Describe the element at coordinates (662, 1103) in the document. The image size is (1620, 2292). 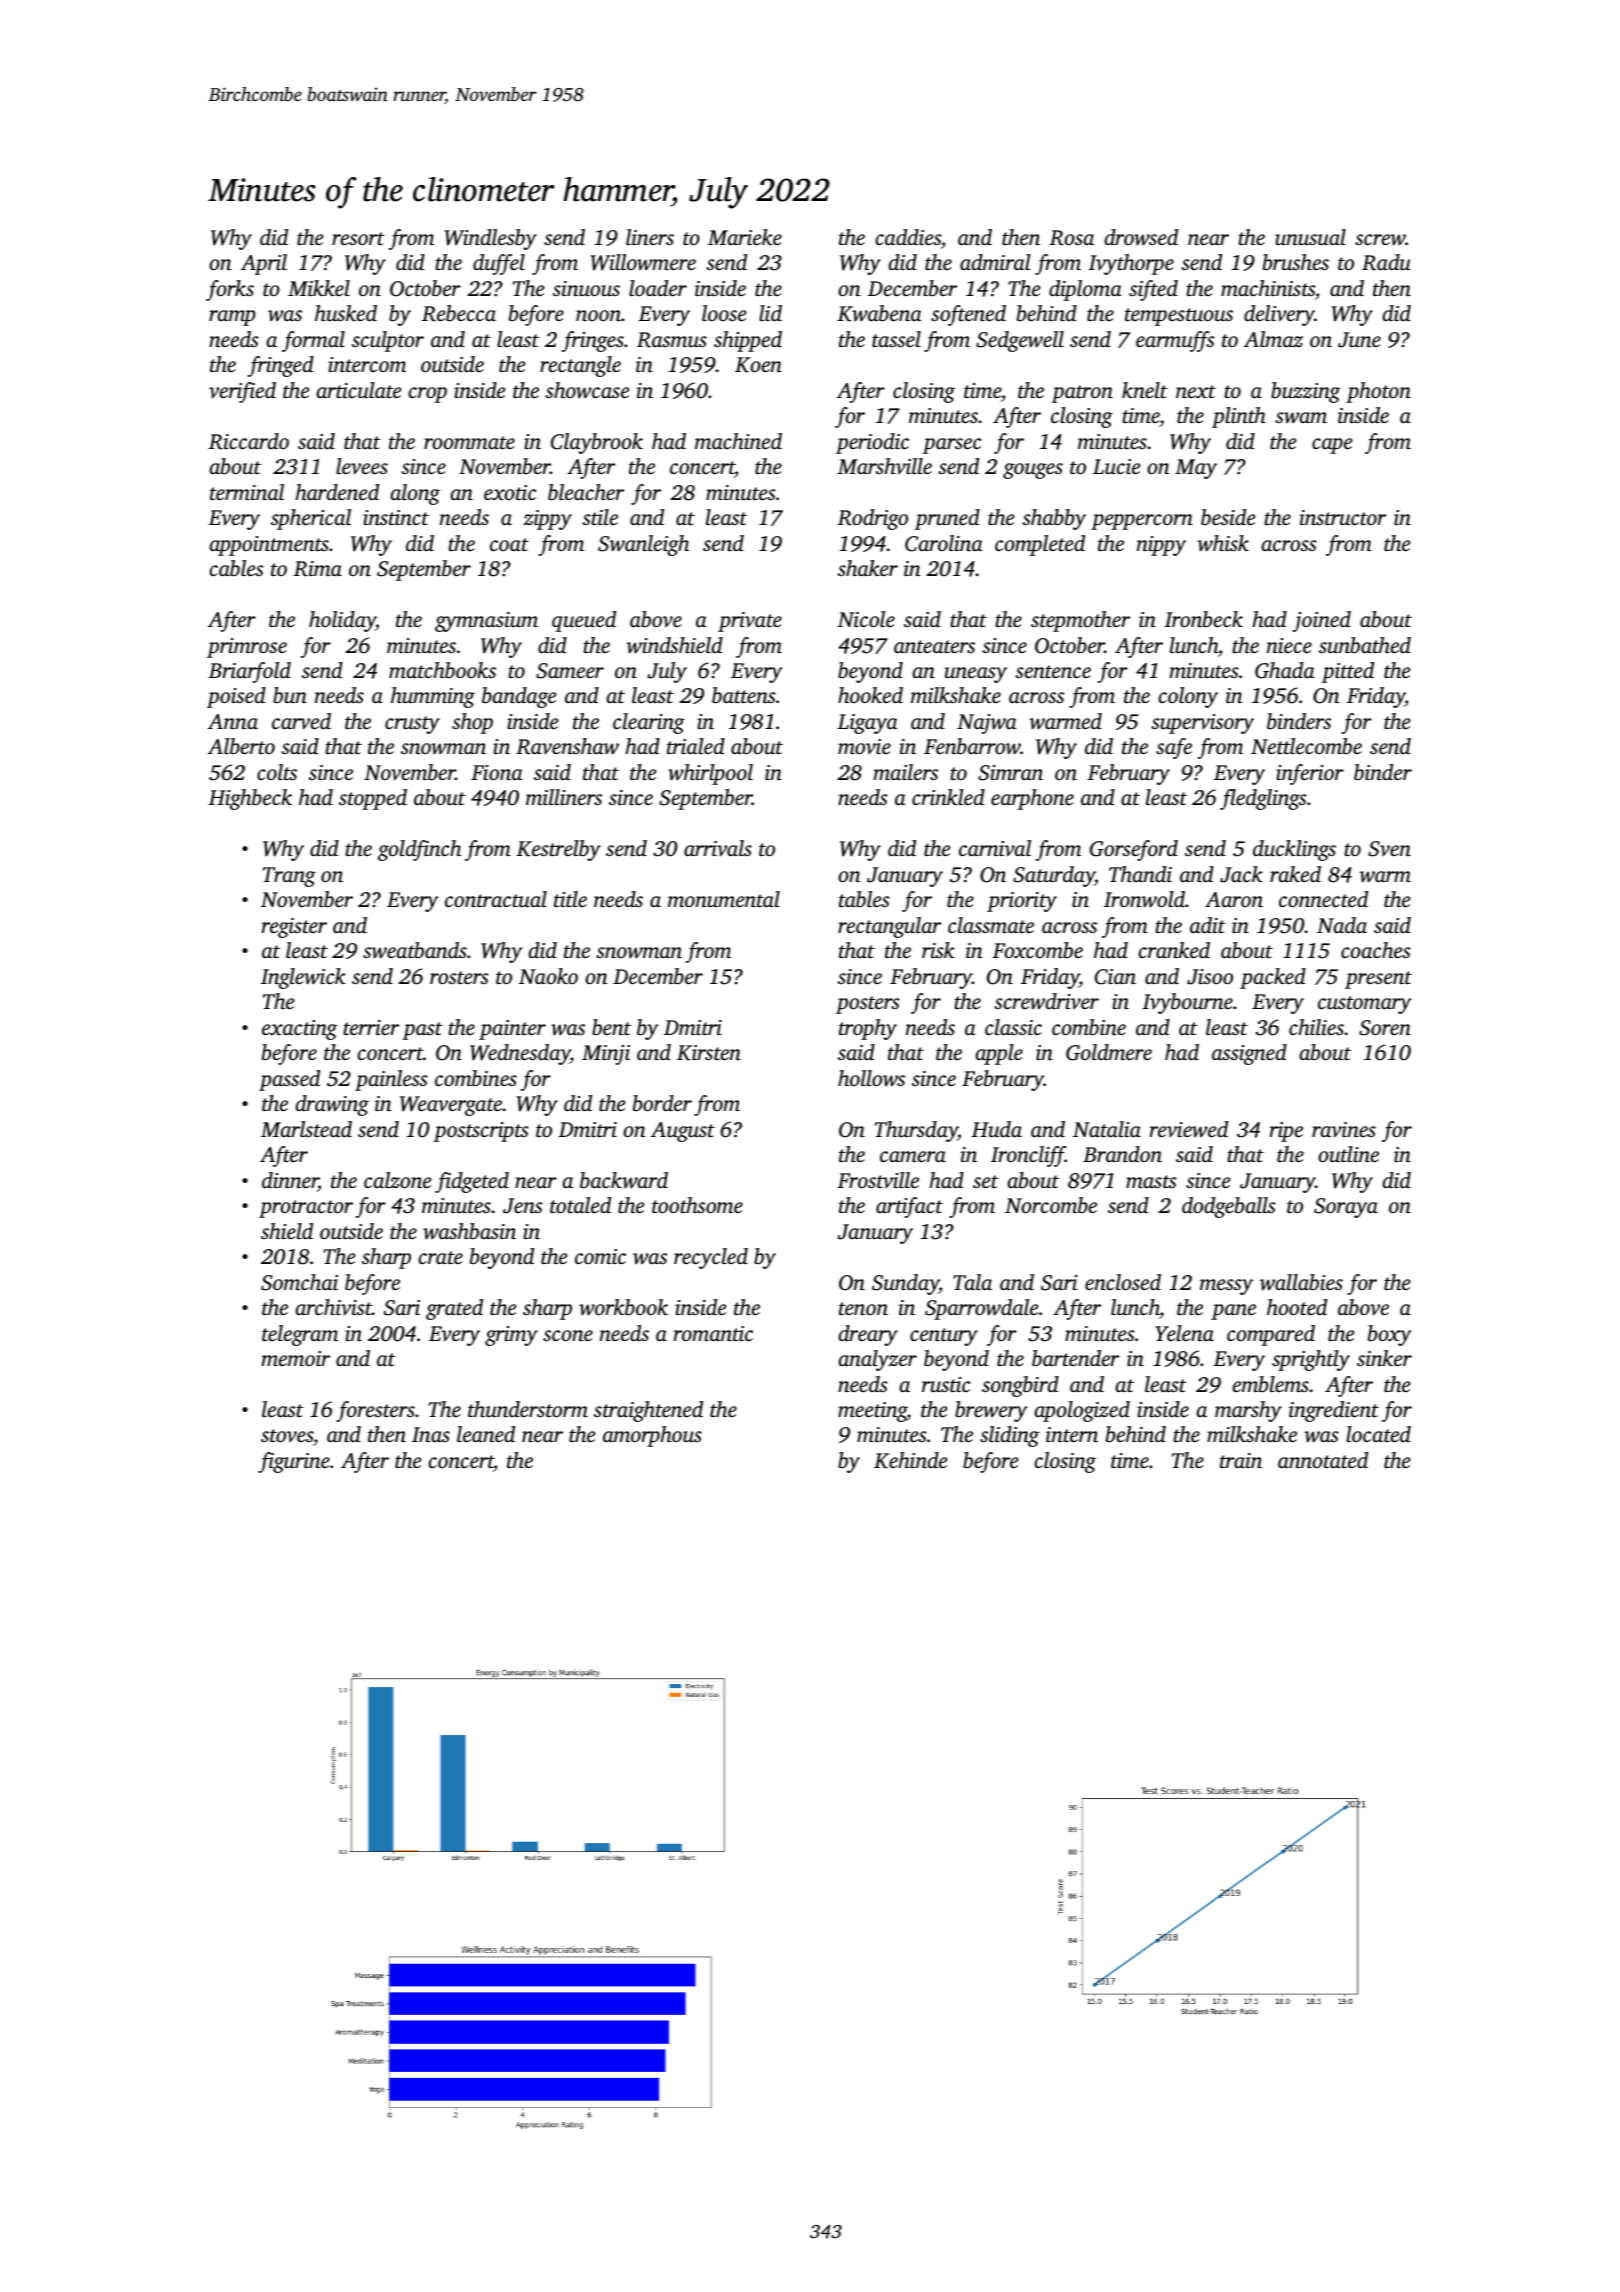
I see `border` at that location.
